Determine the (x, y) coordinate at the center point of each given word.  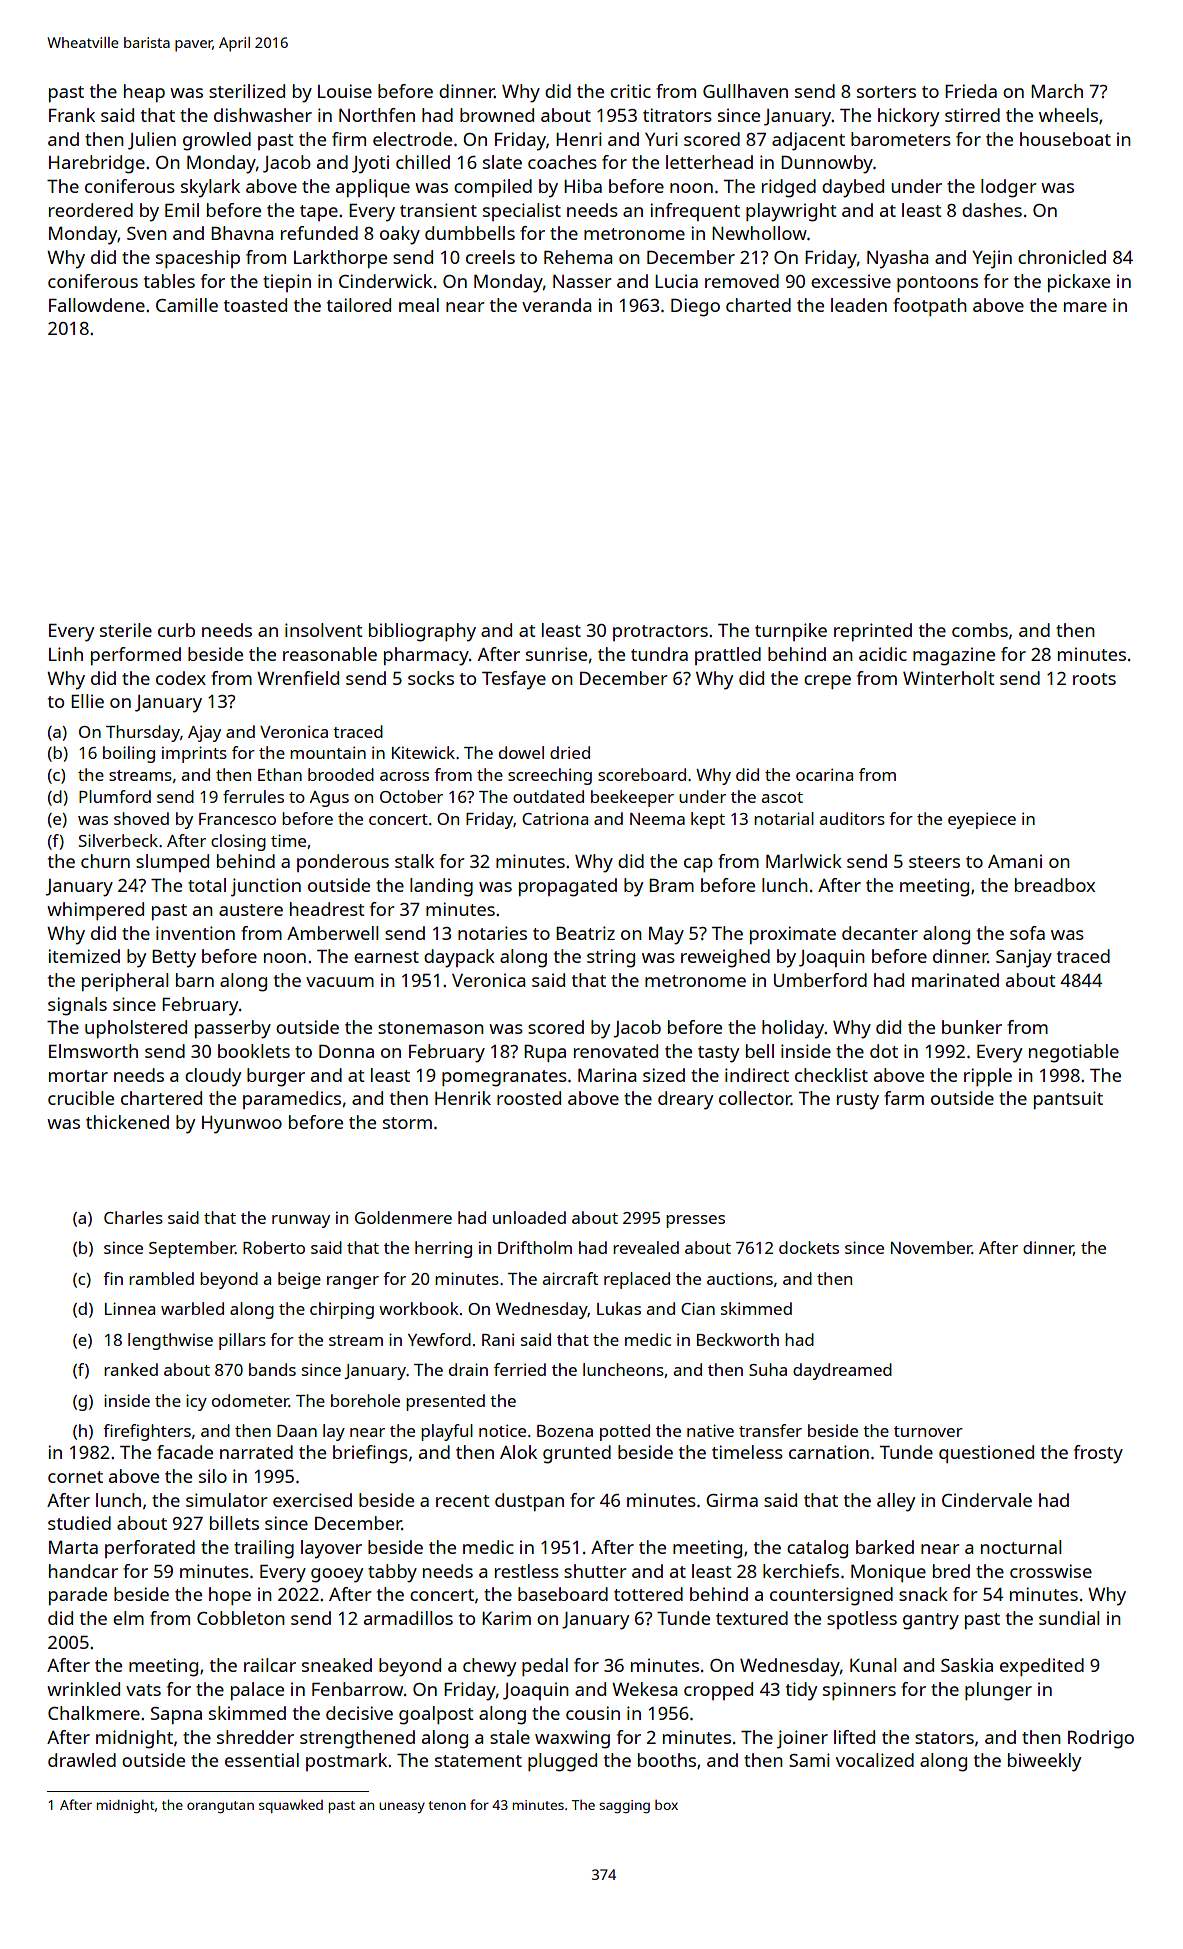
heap (144, 93)
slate (502, 162)
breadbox (1055, 885)
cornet (75, 1477)
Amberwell (333, 933)
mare (1085, 307)
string (611, 958)
